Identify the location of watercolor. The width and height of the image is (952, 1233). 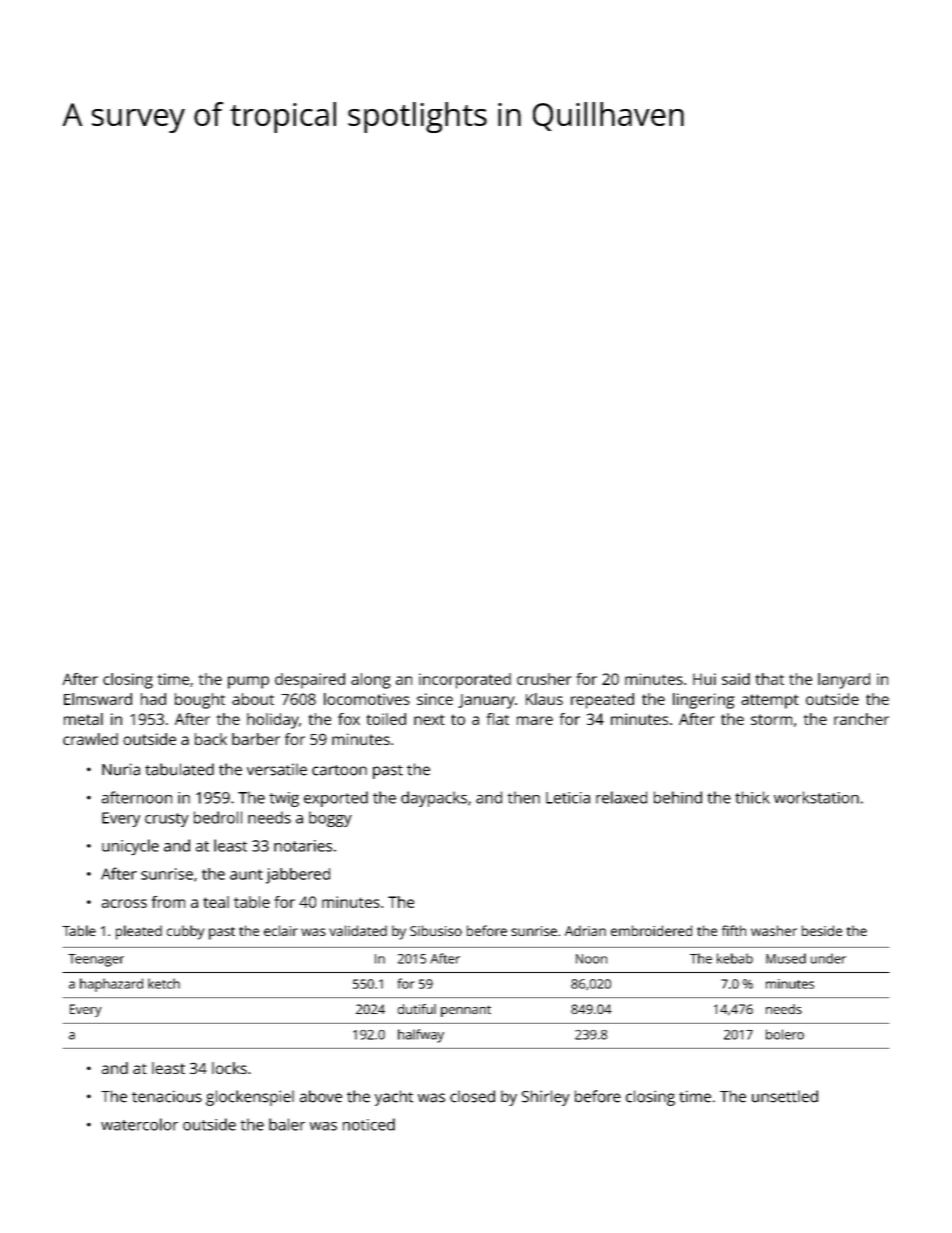
(139, 1124).
